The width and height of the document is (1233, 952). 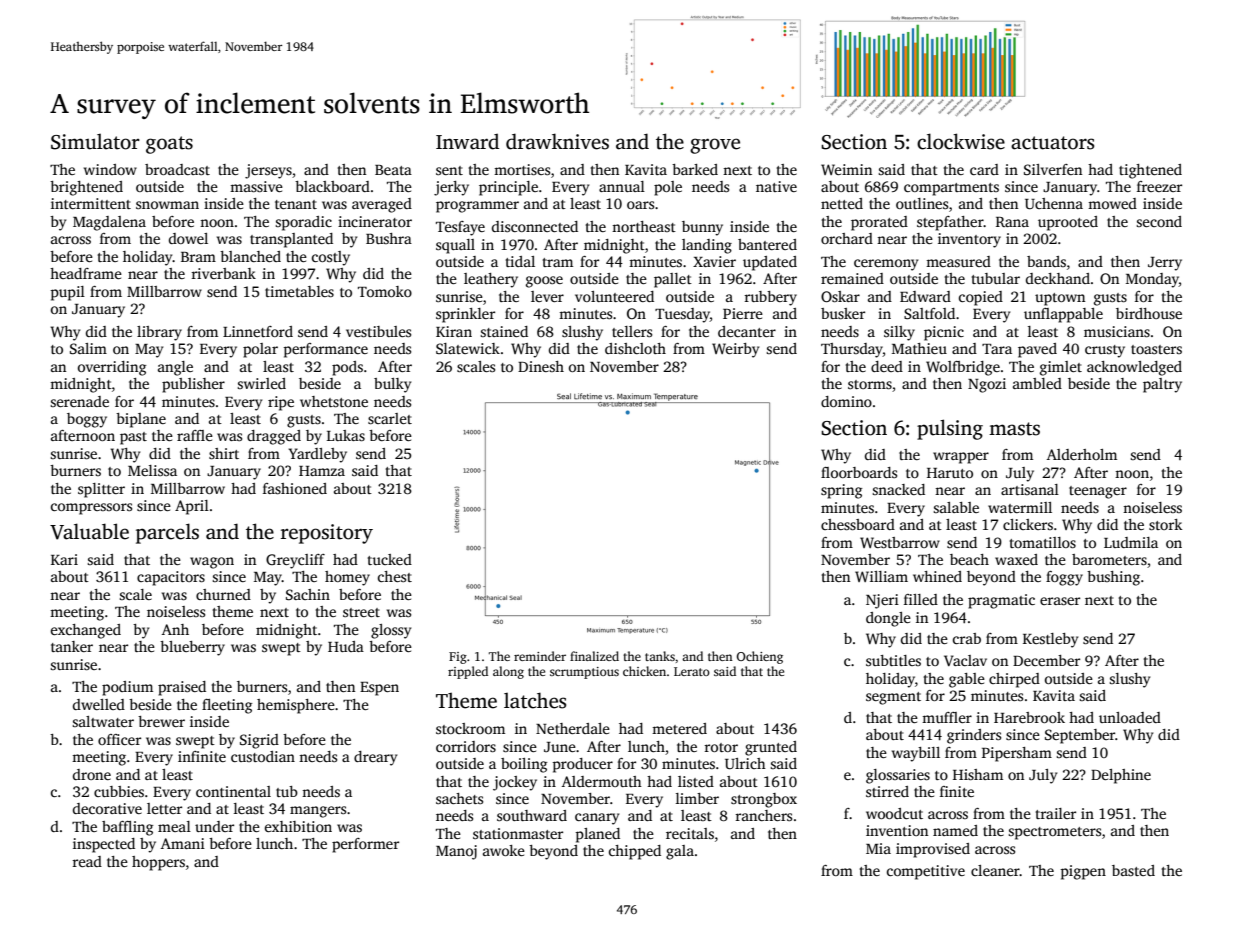 What do you see at coordinates (158, 863) in the document?
I see `hoppers` at bounding box center [158, 863].
